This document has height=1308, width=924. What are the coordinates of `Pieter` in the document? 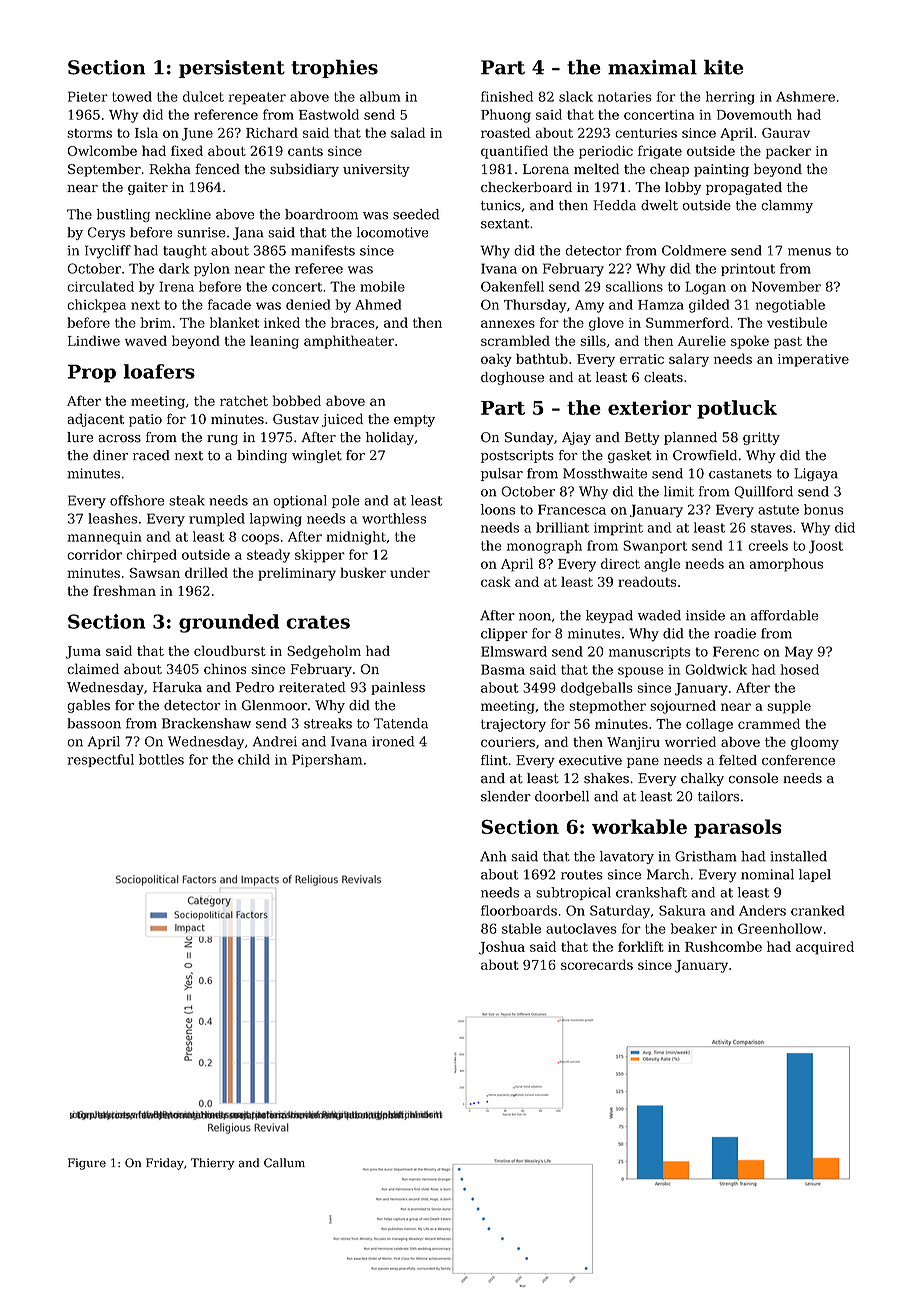 It's located at (88, 96).
